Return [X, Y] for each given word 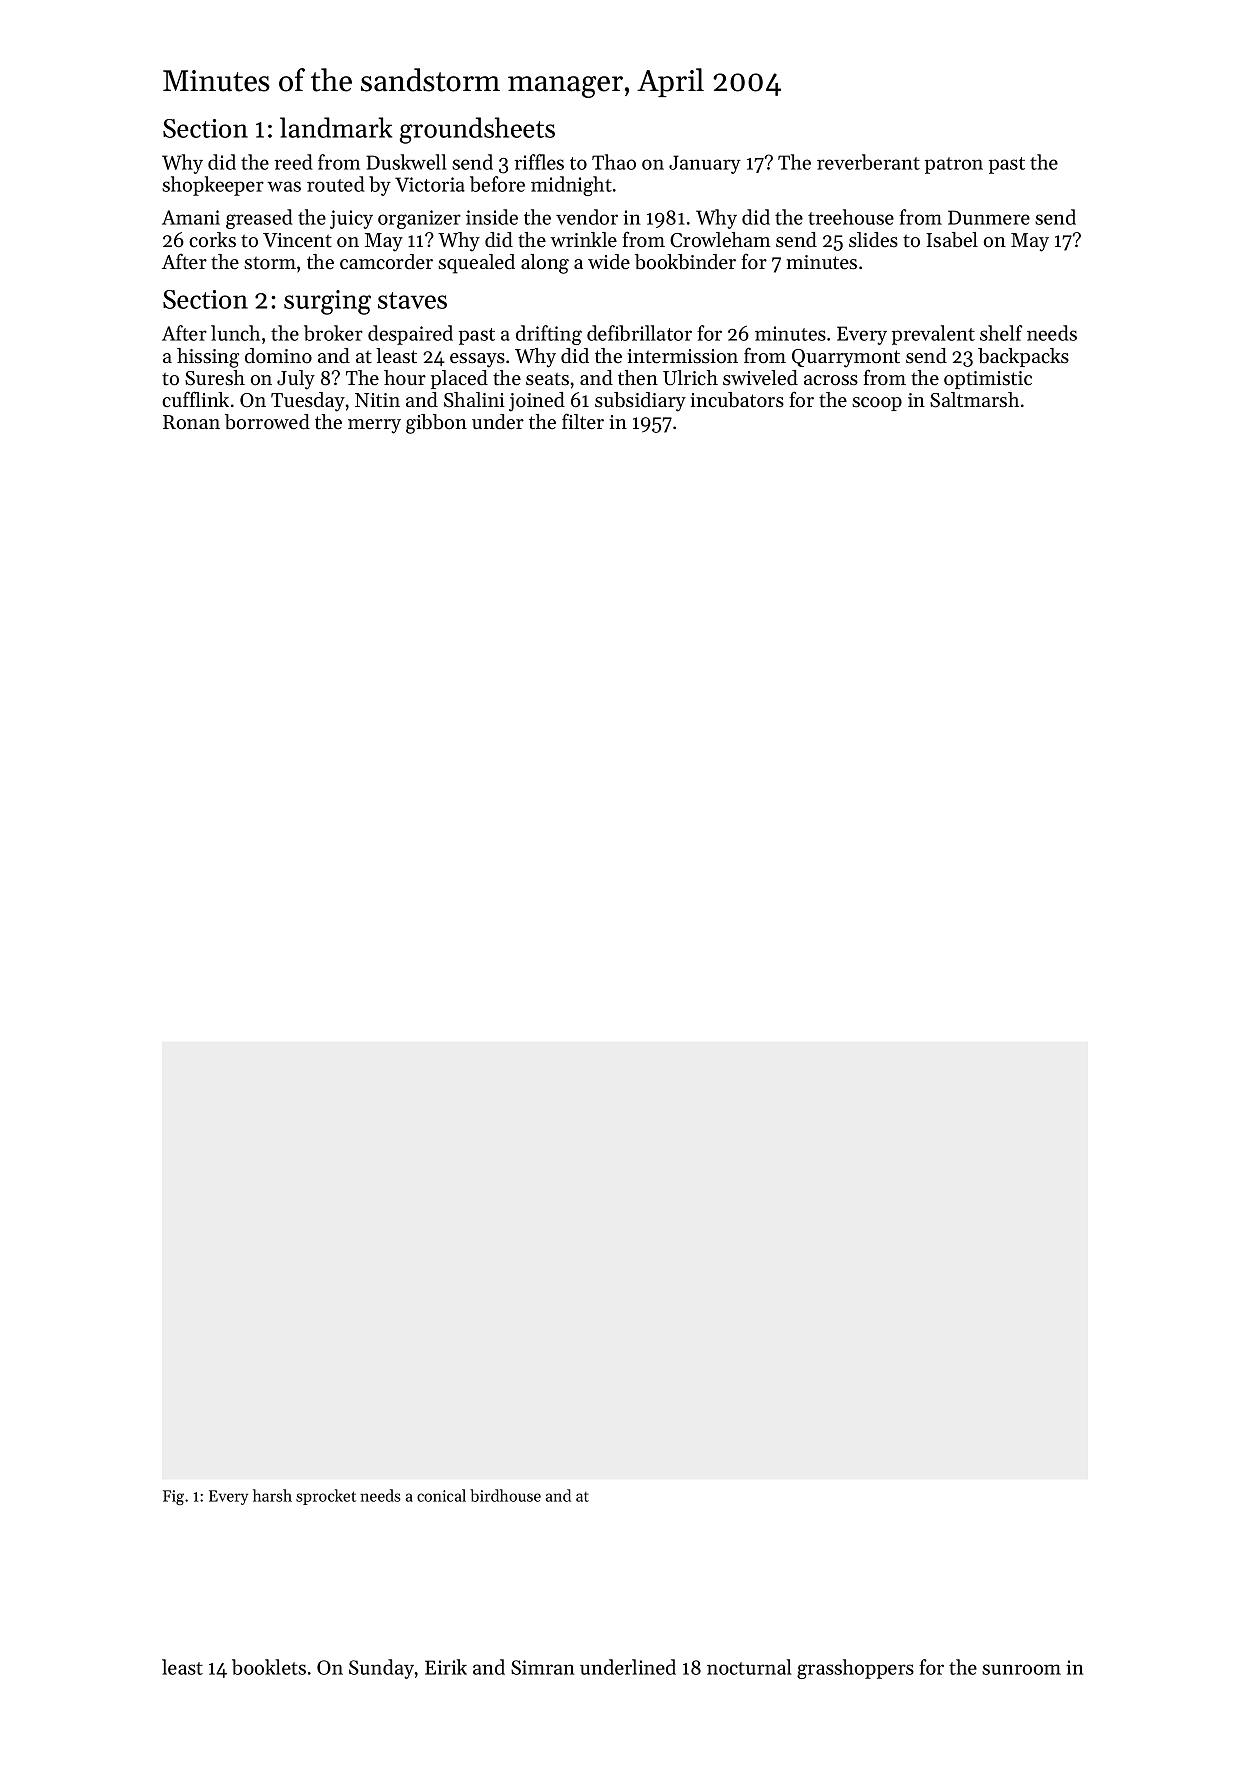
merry [374, 426]
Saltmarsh [974, 400]
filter [583, 421]
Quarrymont [846, 358]
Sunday [382, 1669]
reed [293, 162]
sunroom [1021, 1669]
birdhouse [505, 1495]
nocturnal [749, 1667]
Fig [173, 1497]
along [545, 264]
